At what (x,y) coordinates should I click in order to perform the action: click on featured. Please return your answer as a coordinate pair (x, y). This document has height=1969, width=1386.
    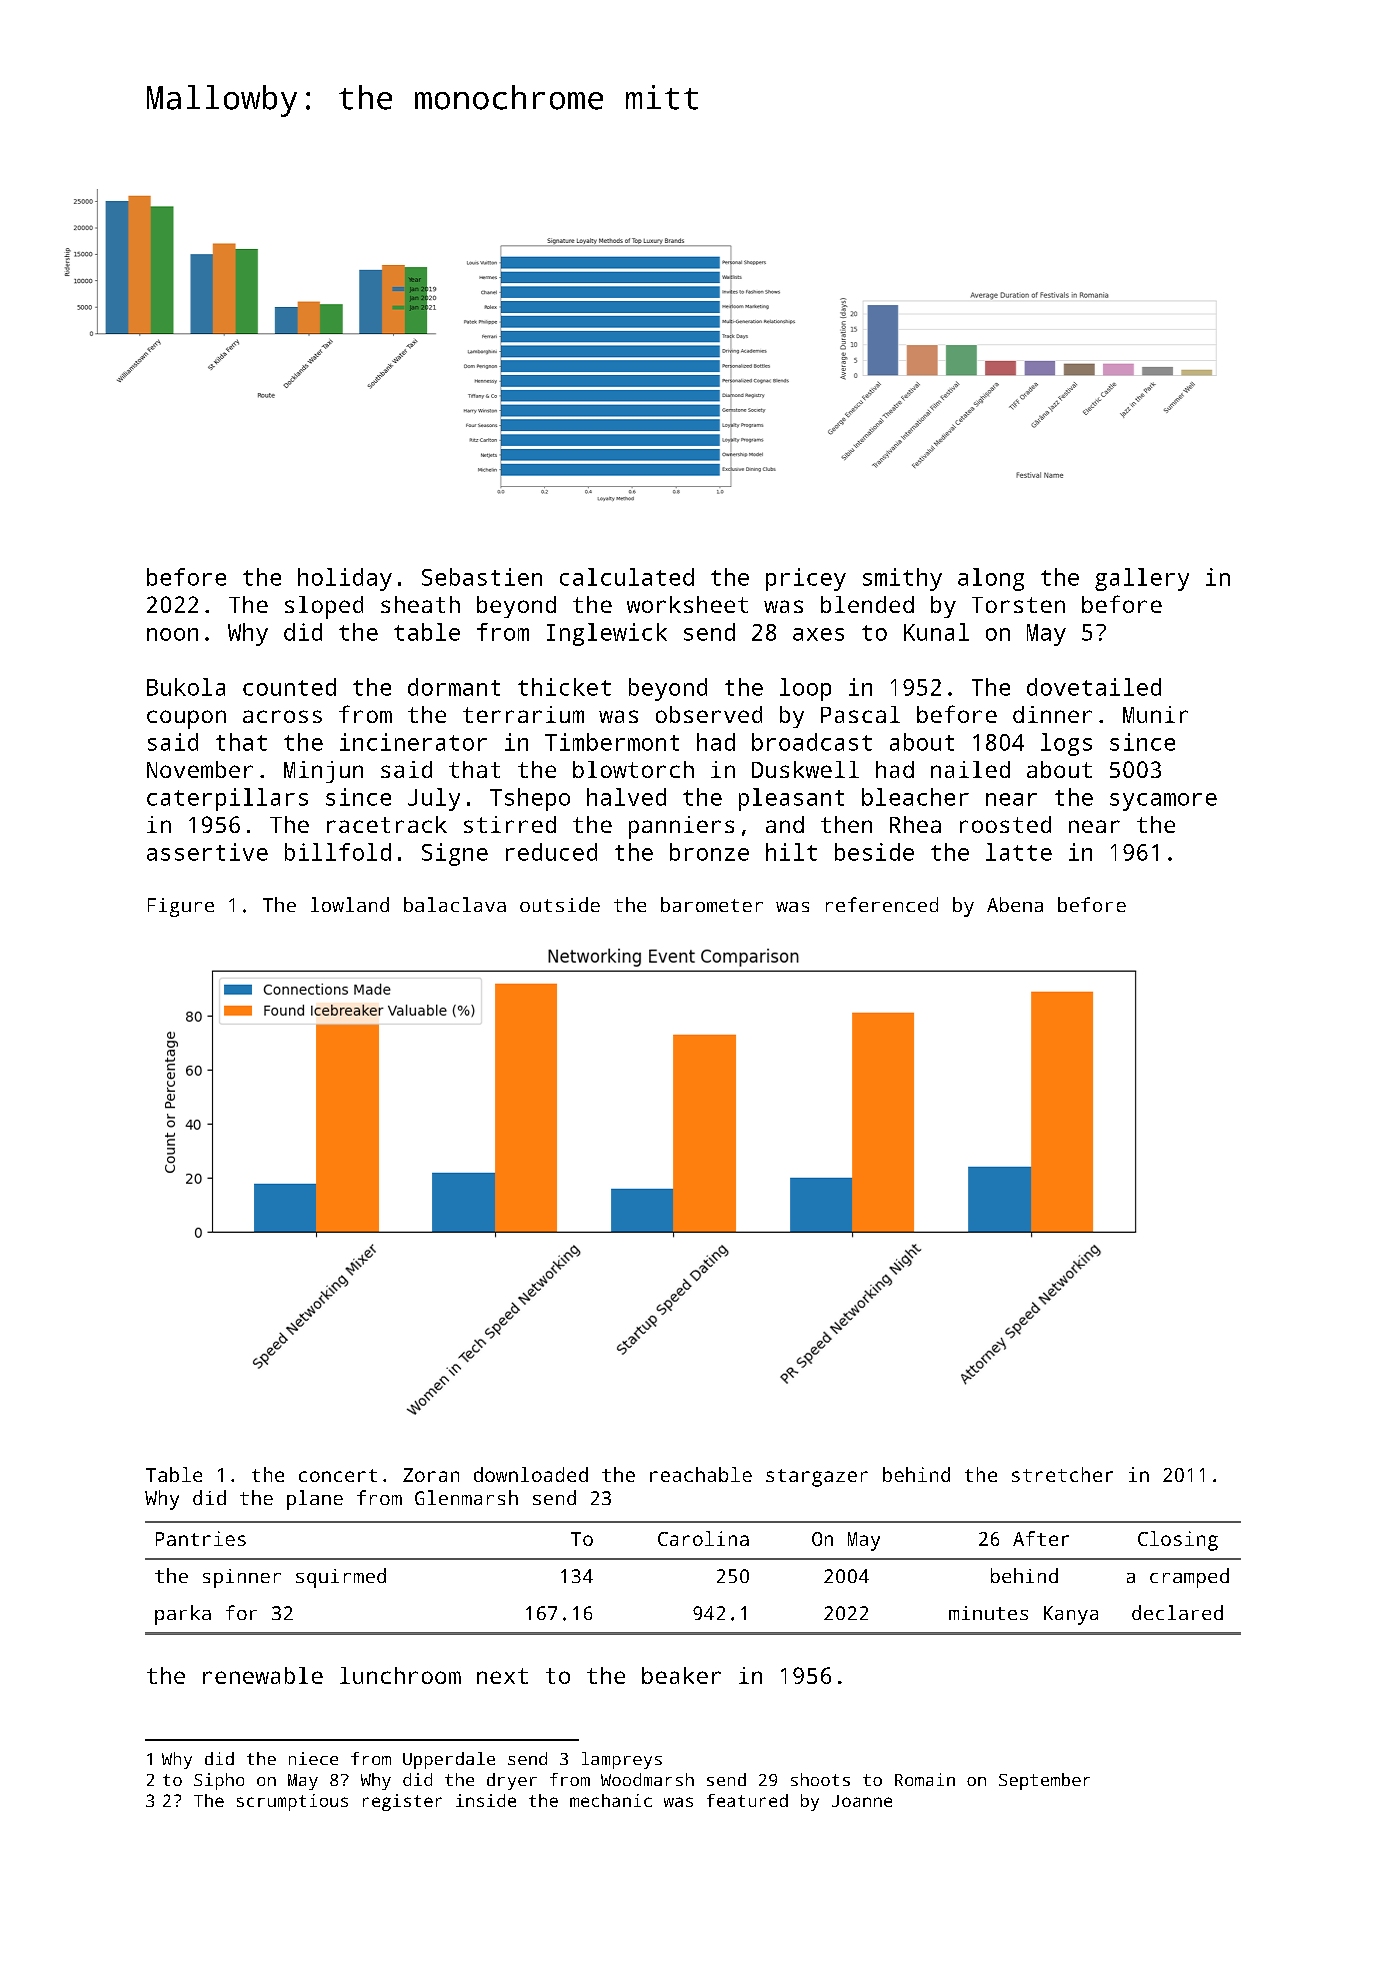
    Looking at the image, I should click on (747, 1800).
